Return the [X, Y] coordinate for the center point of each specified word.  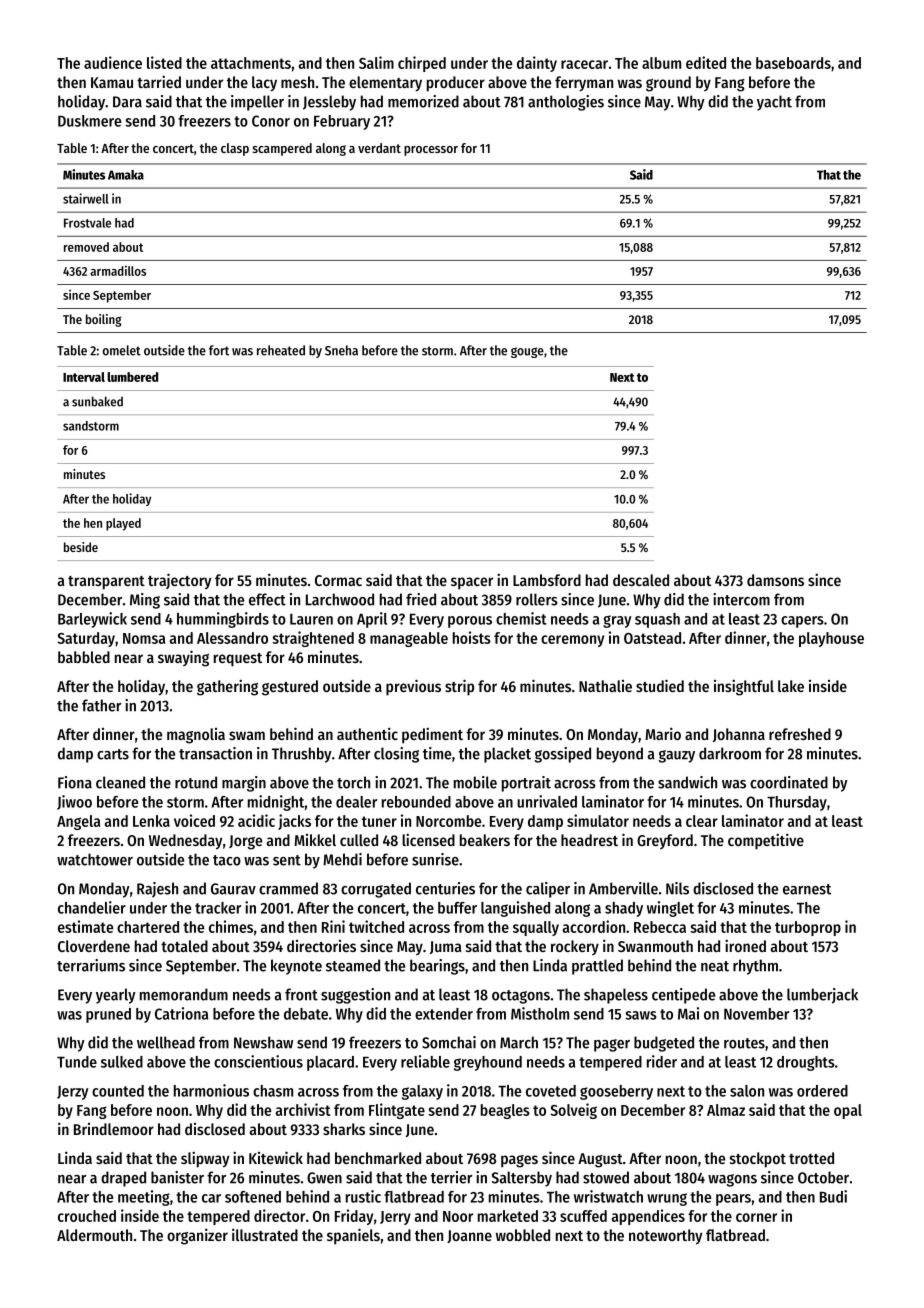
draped [123, 1179]
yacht [774, 103]
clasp [235, 149]
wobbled [523, 1235]
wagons [732, 1180]
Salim [376, 62]
